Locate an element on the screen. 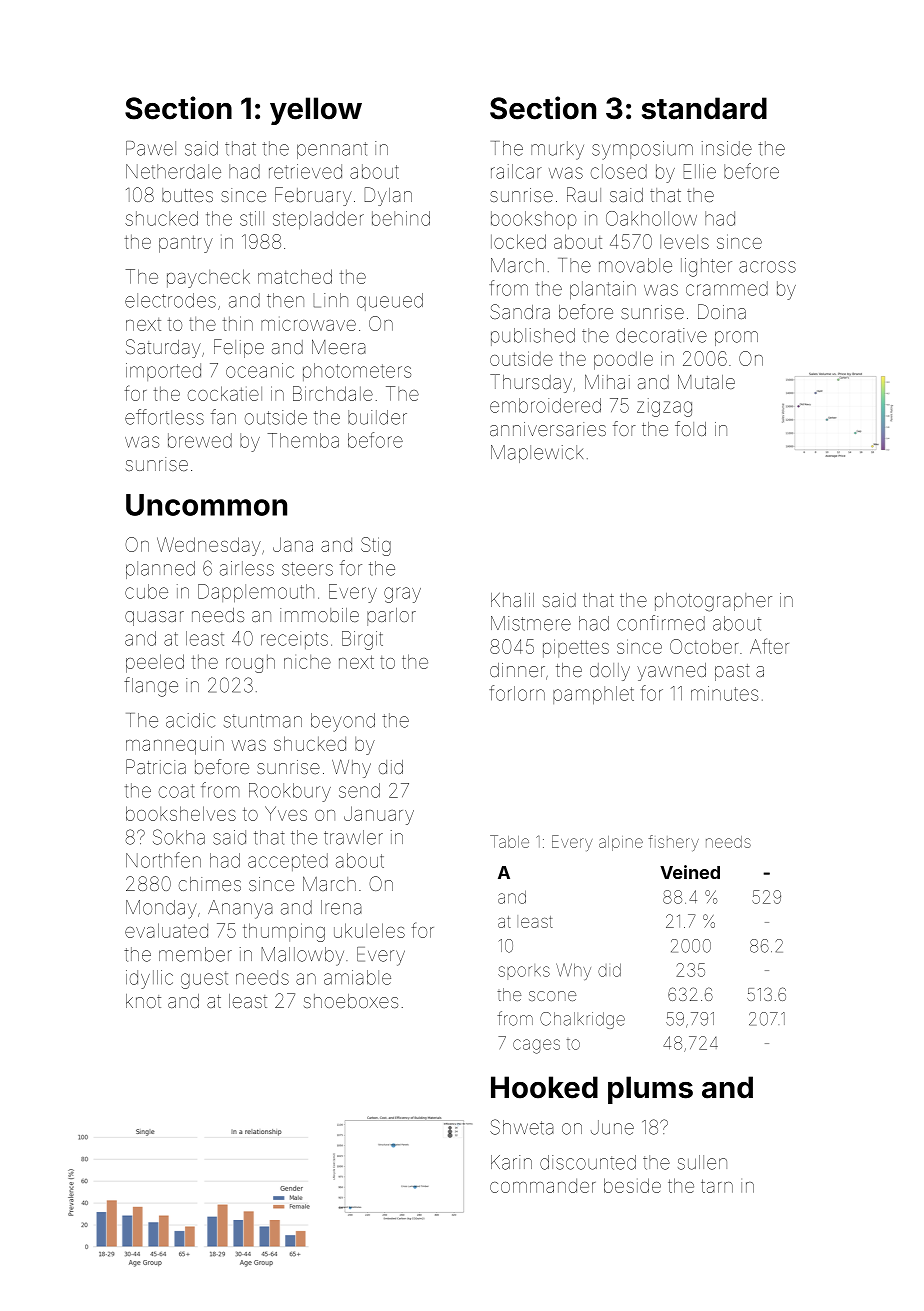 The width and height of the screenshot is (924, 1311). Veined is located at coordinates (690, 872).
